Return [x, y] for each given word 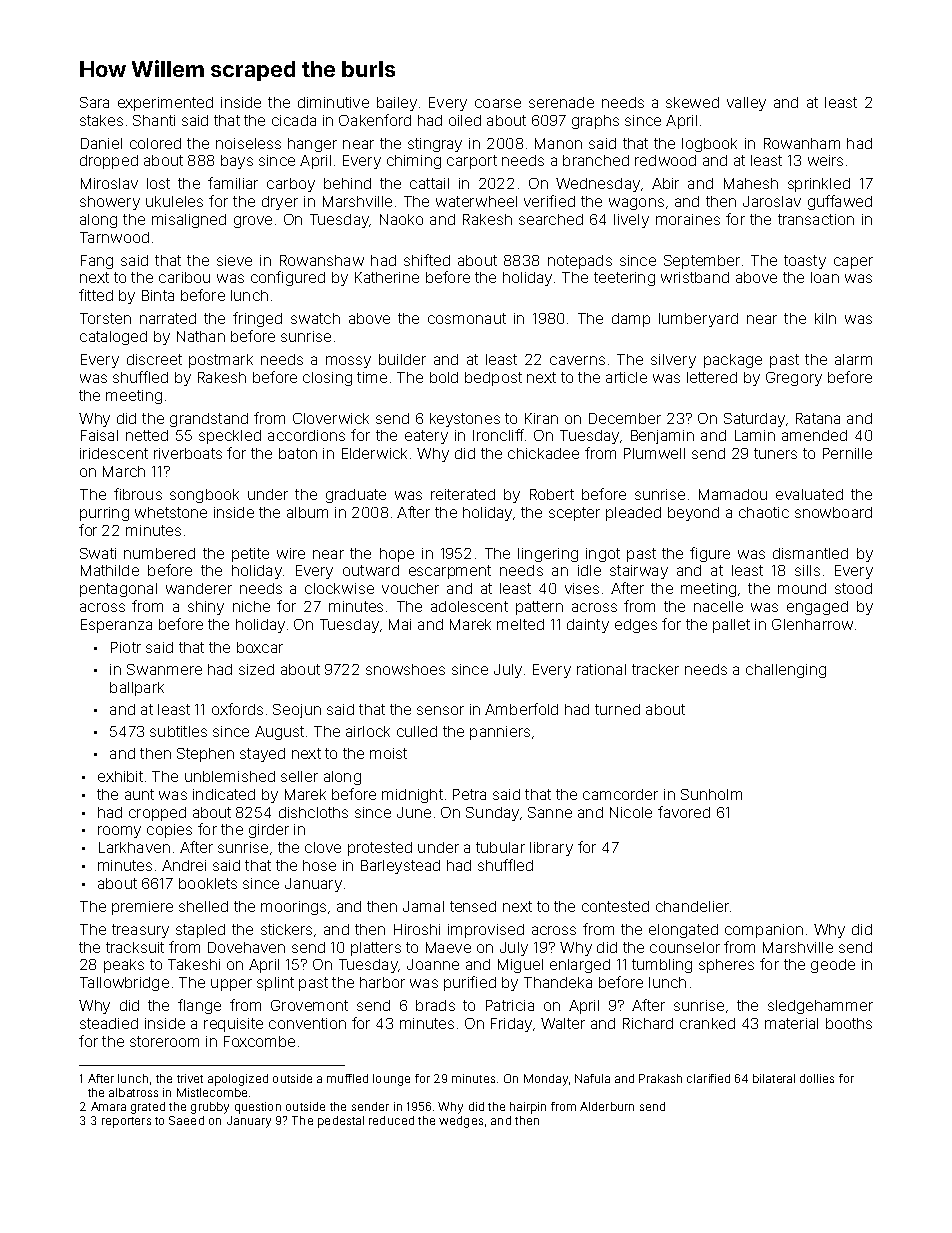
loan [825, 277]
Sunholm [711, 794]
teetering [624, 279]
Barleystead [400, 867]
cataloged [113, 338]
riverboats [188, 453]
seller [299, 776]
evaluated [809, 494]
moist [388, 753]
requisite [233, 1025]
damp [631, 320]
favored [684, 812]
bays [237, 162]
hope [397, 555]
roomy [119, 832]
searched [551, 219]
